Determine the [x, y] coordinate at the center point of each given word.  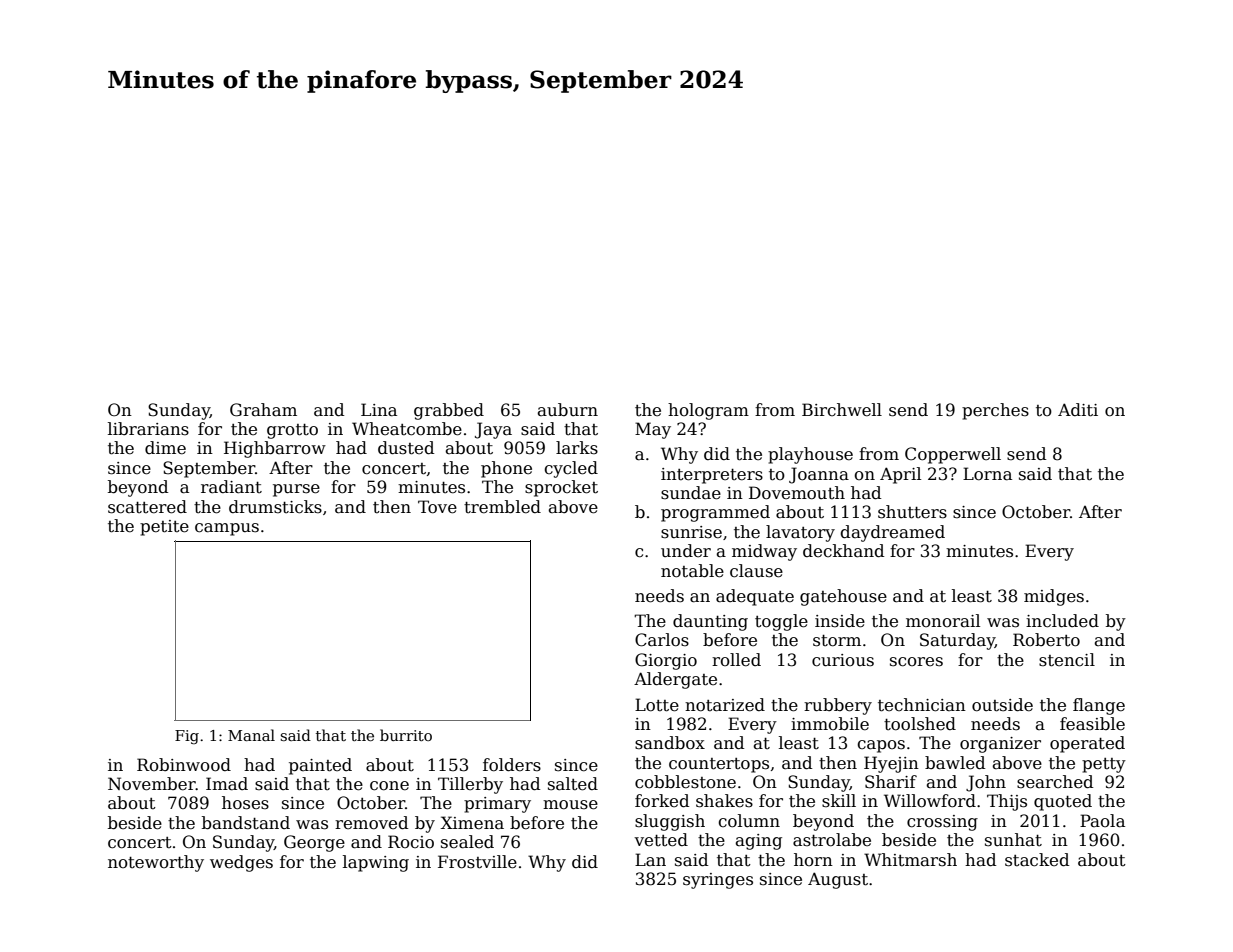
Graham [263, 410]
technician [922, 705]
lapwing [376, 863]
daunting [710, 622]
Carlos [662, 640]
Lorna [987, 474]
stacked [1037, 860]
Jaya [493, 430]
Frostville [477, 862]
